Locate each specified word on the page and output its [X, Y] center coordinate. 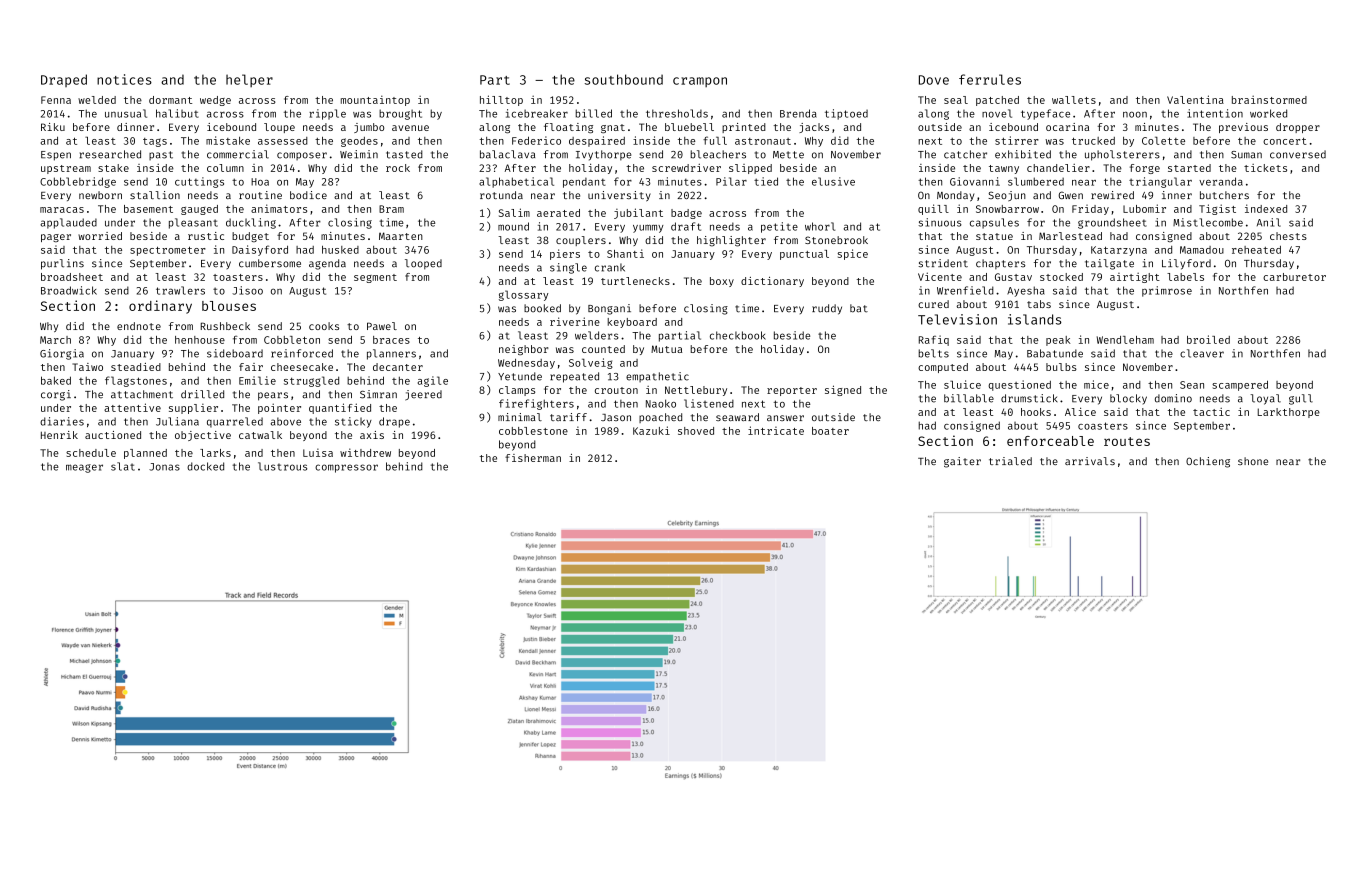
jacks [814, 128]
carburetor [1294, 277]
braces [391, 340]
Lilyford [1186, 264]
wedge [215, 101]
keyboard [632, 323]
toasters [238, 277]
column [225, 168]
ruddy [827, 309]
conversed [1298, 154]
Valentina [1195, 99]
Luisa [318, 452]
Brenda [798, 113]
